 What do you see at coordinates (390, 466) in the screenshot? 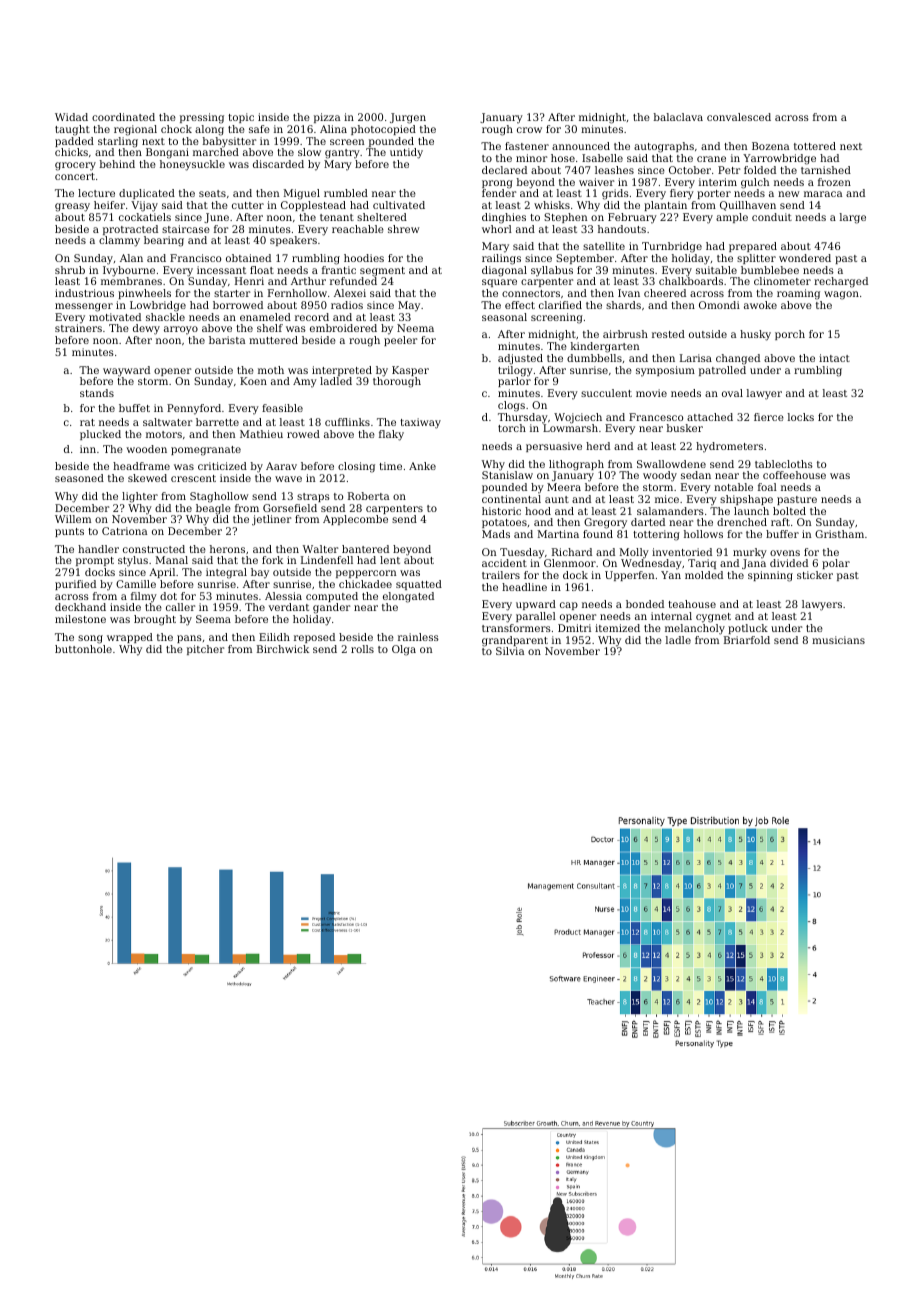
I see `time` at bounding box center [390, 466].
